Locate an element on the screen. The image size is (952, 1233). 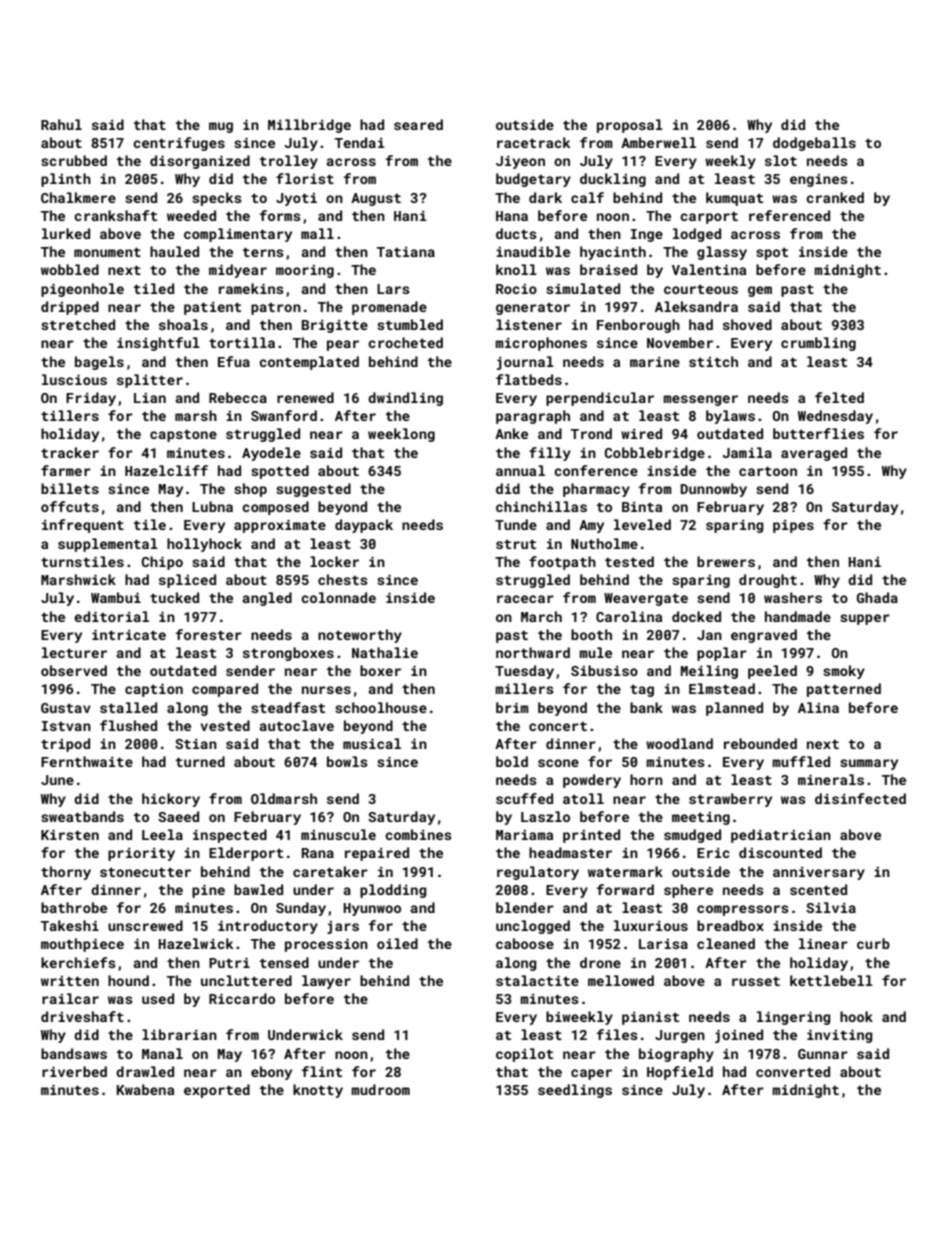
strongboxes is located at coordinates (288, 654).
